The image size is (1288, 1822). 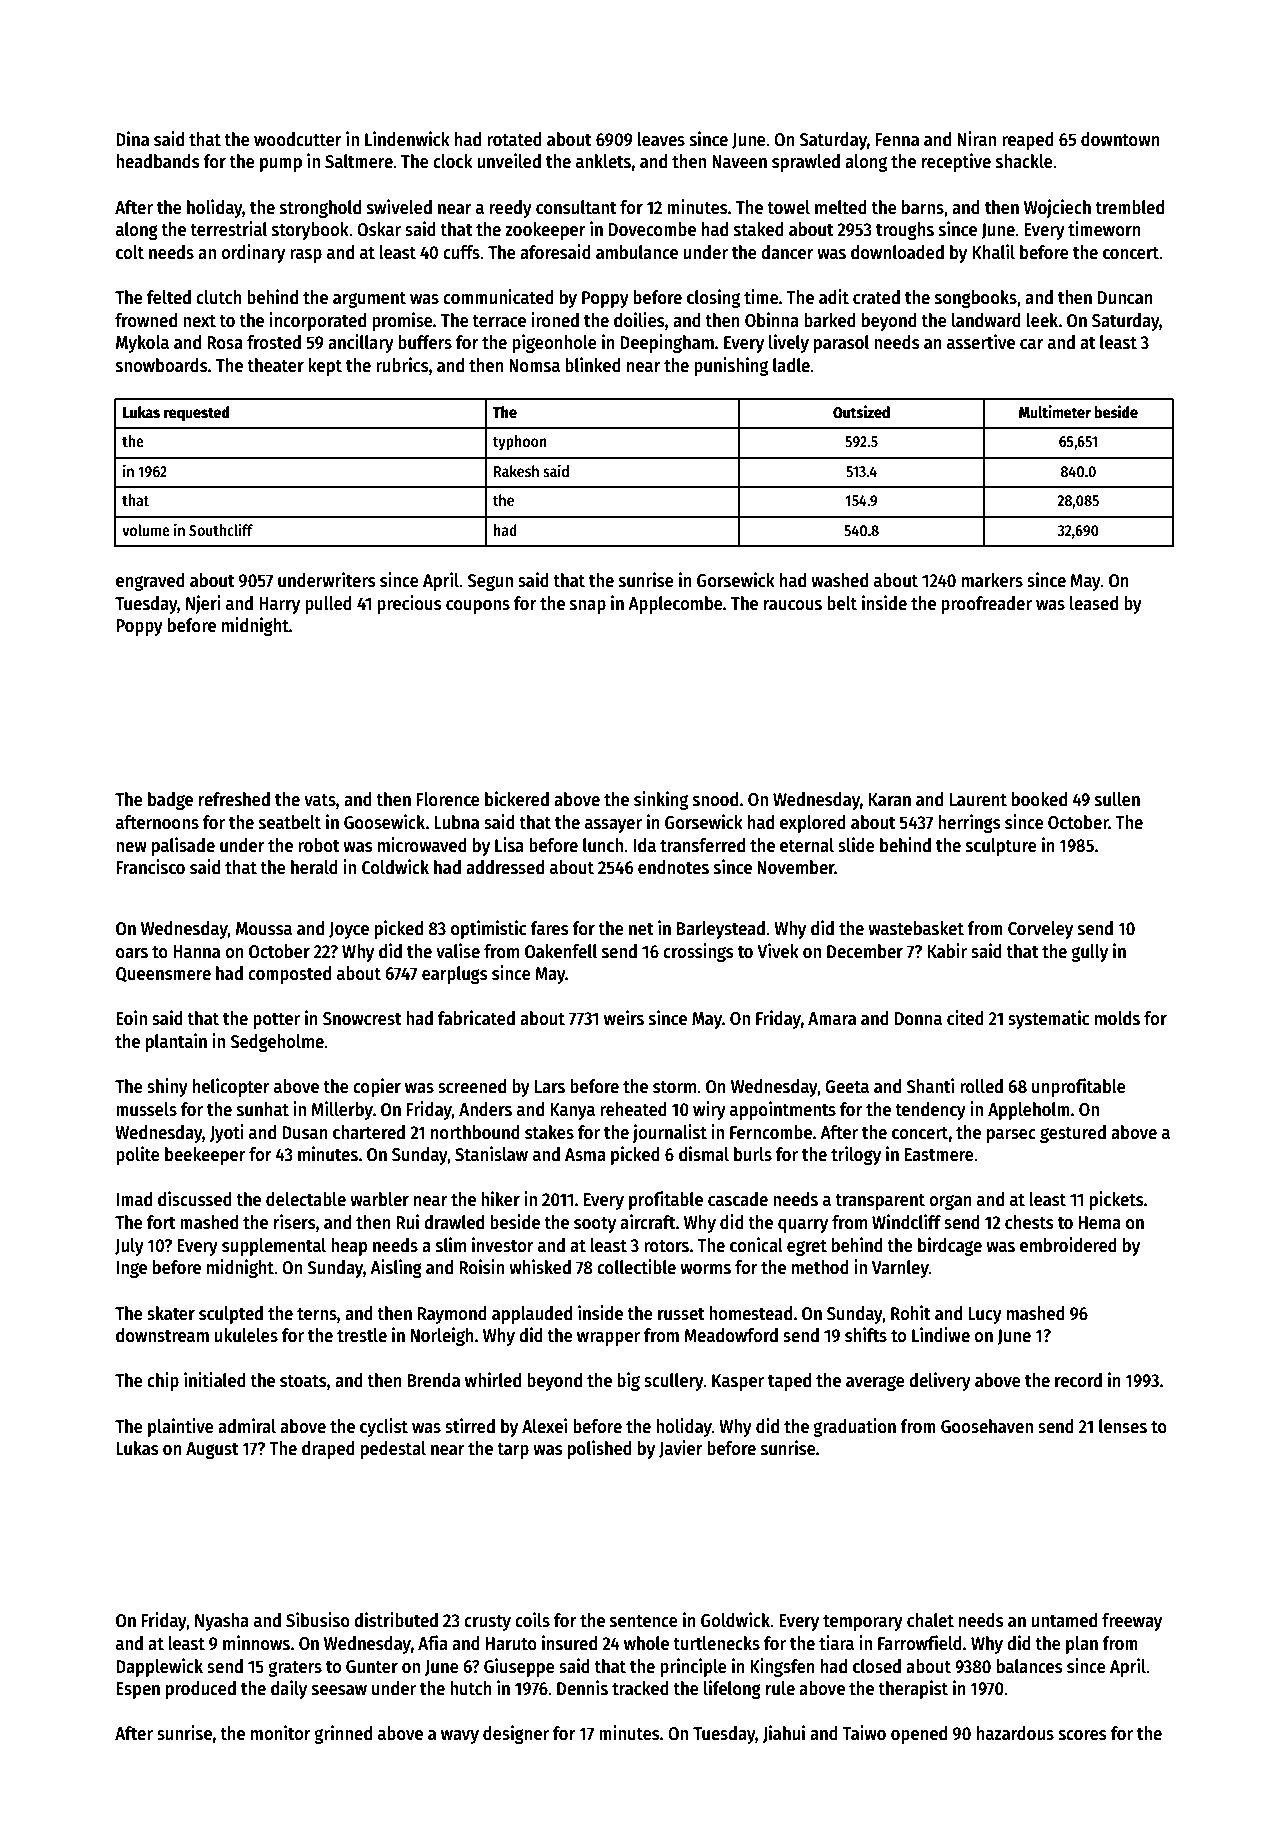 I want to click on sullen, so click(x=1117, y=799).
